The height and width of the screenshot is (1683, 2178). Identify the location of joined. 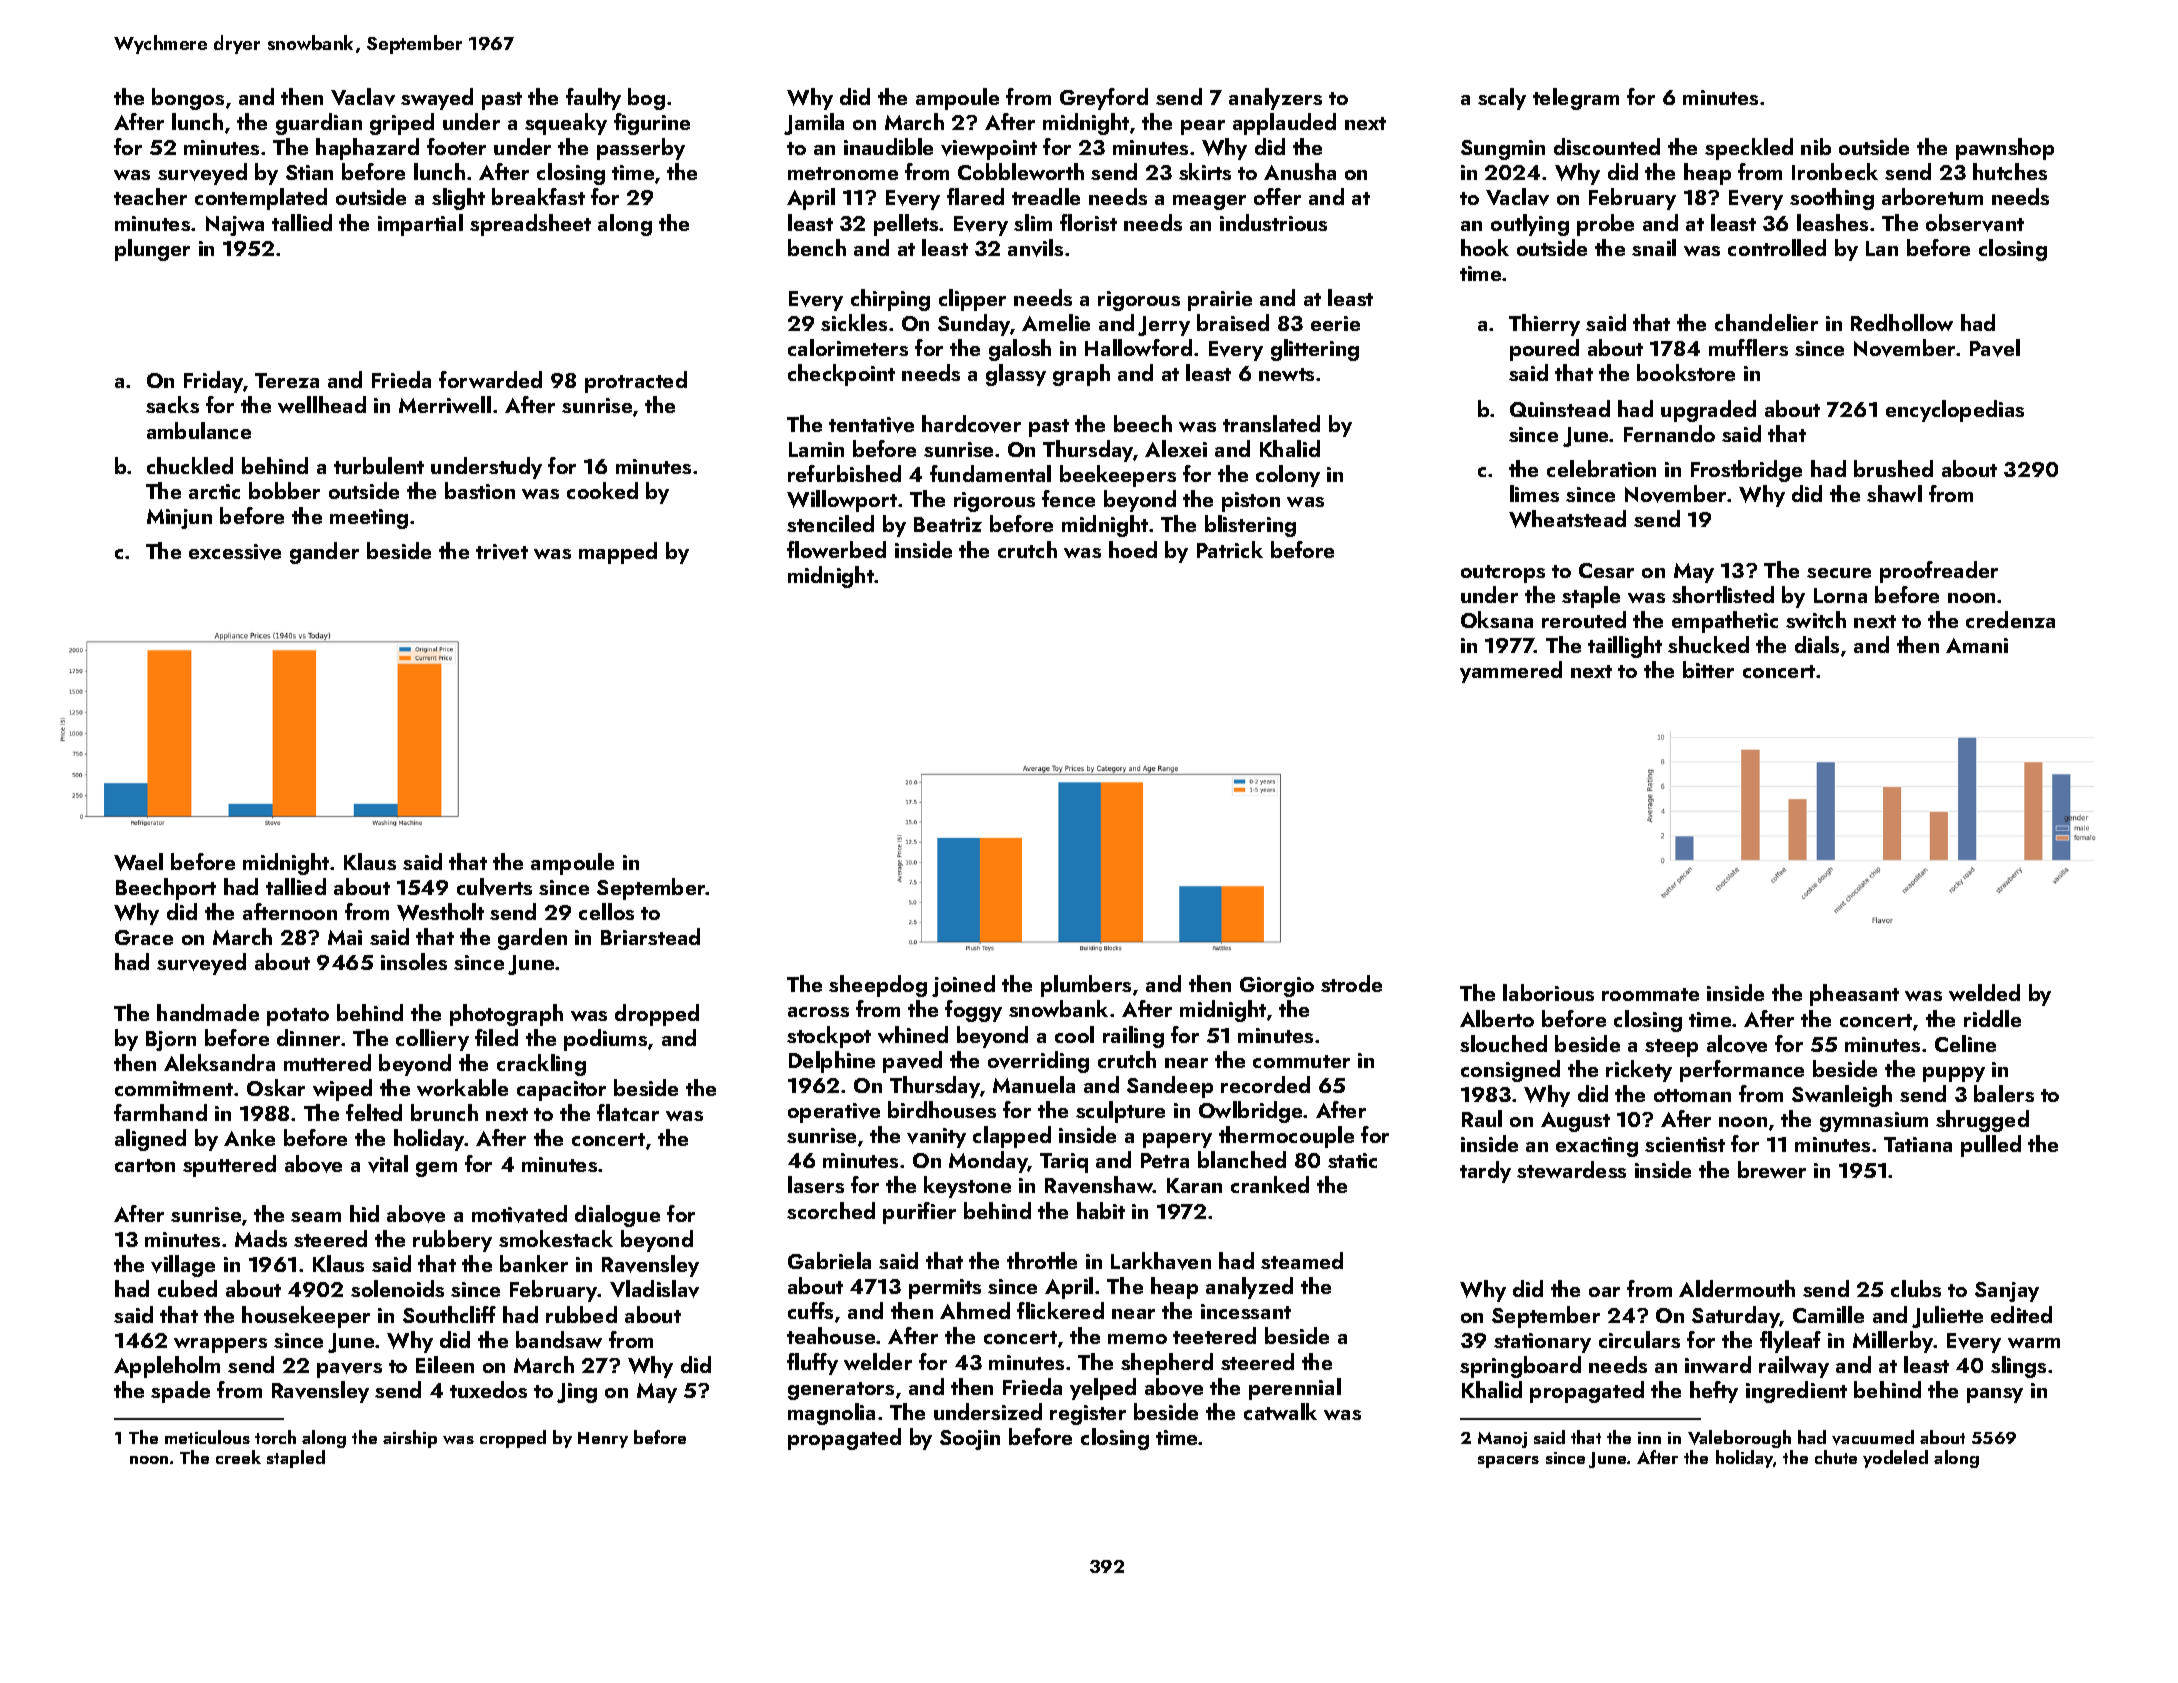
(963, 986).
